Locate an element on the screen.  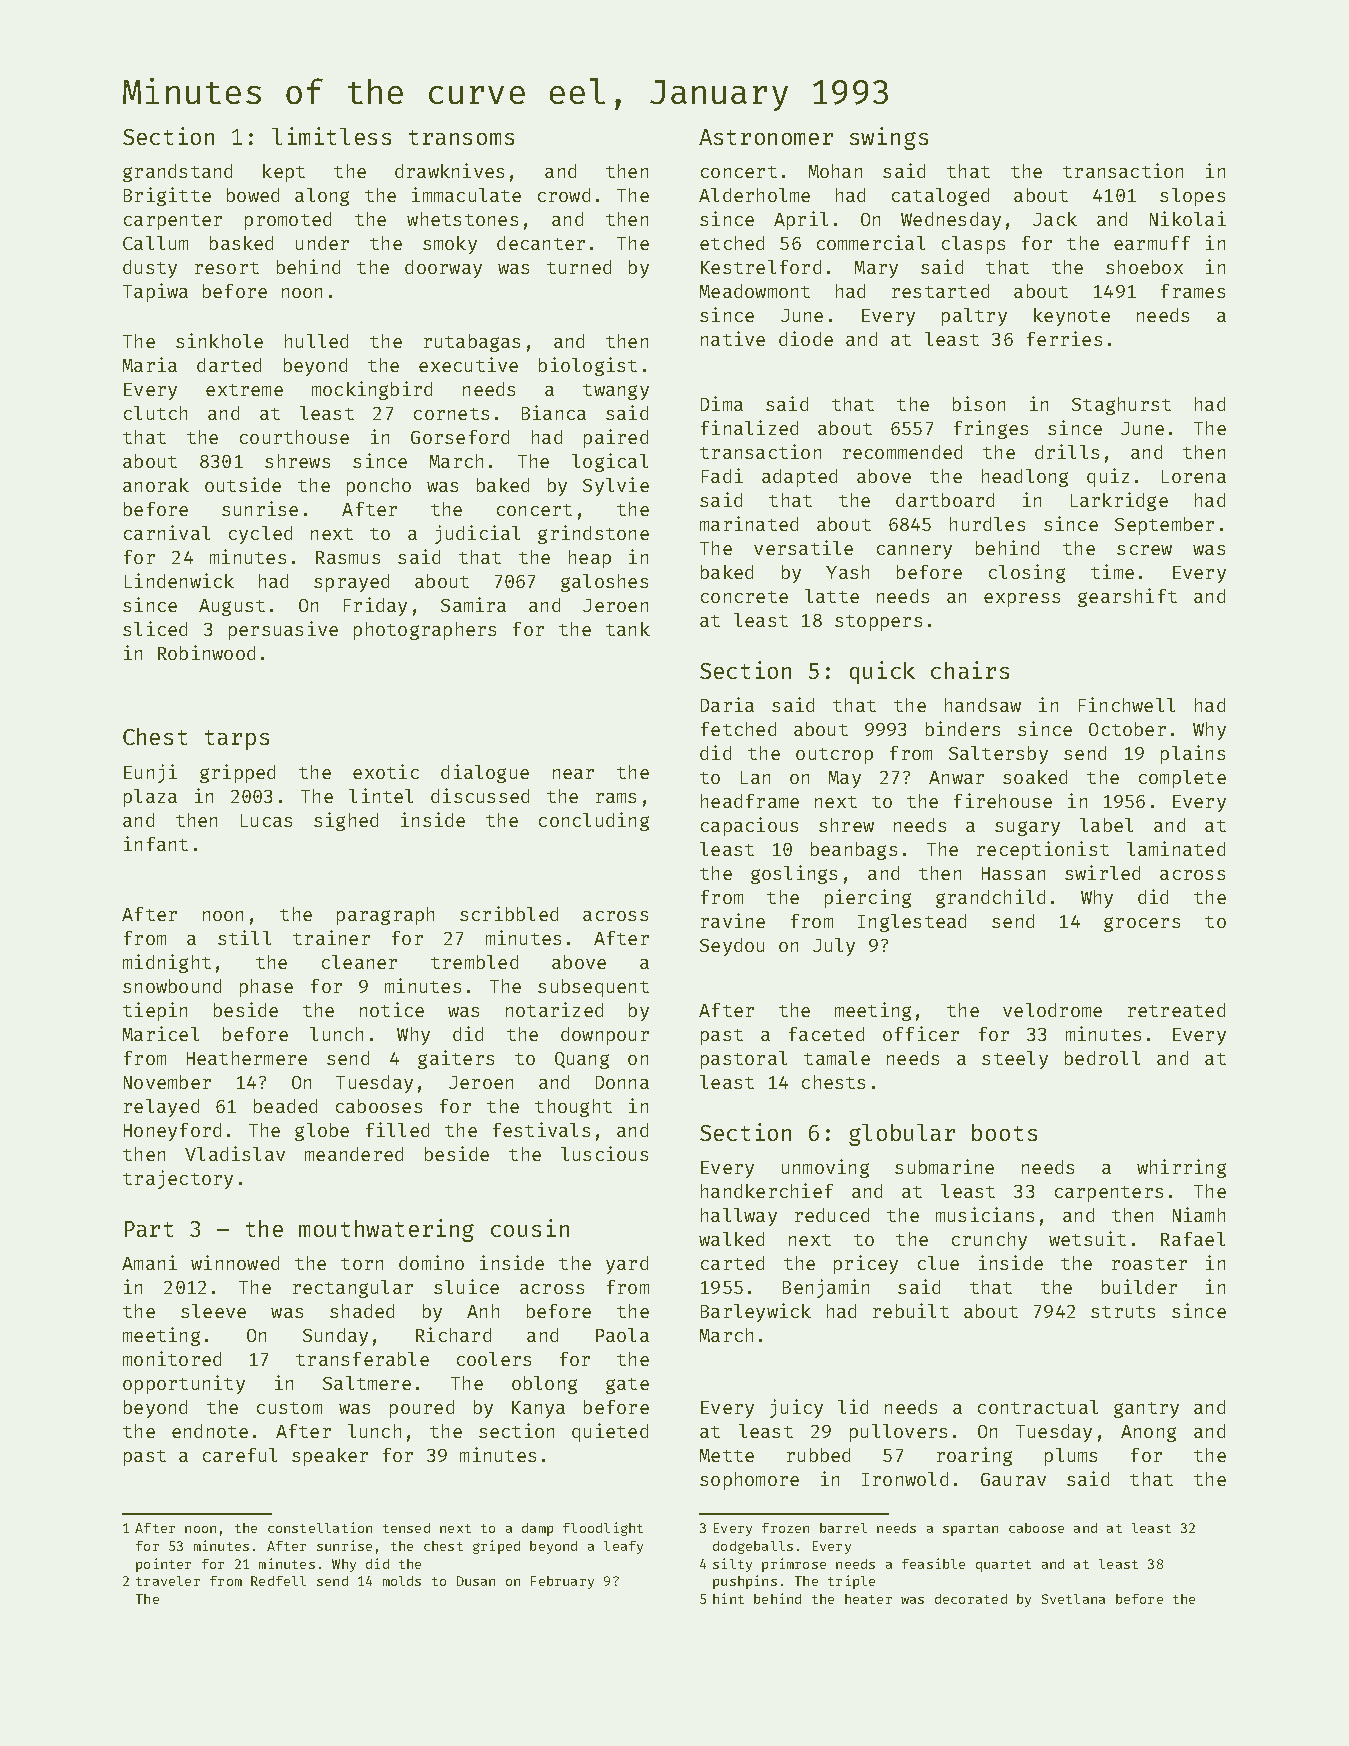
tamale is located at coordinates (837, 1058).
